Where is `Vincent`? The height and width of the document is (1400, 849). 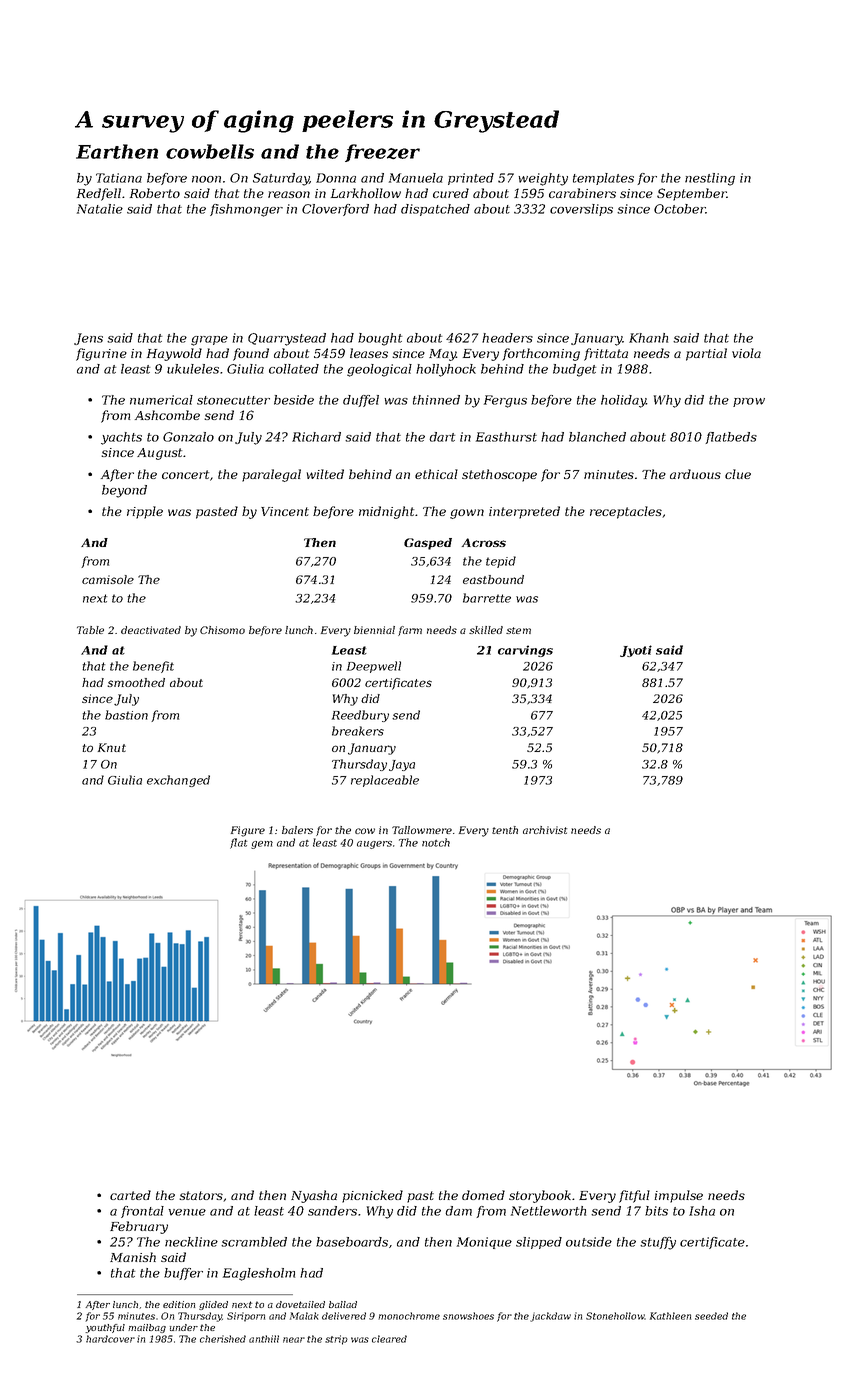
Vincent is located at coordinates (285, 511).
